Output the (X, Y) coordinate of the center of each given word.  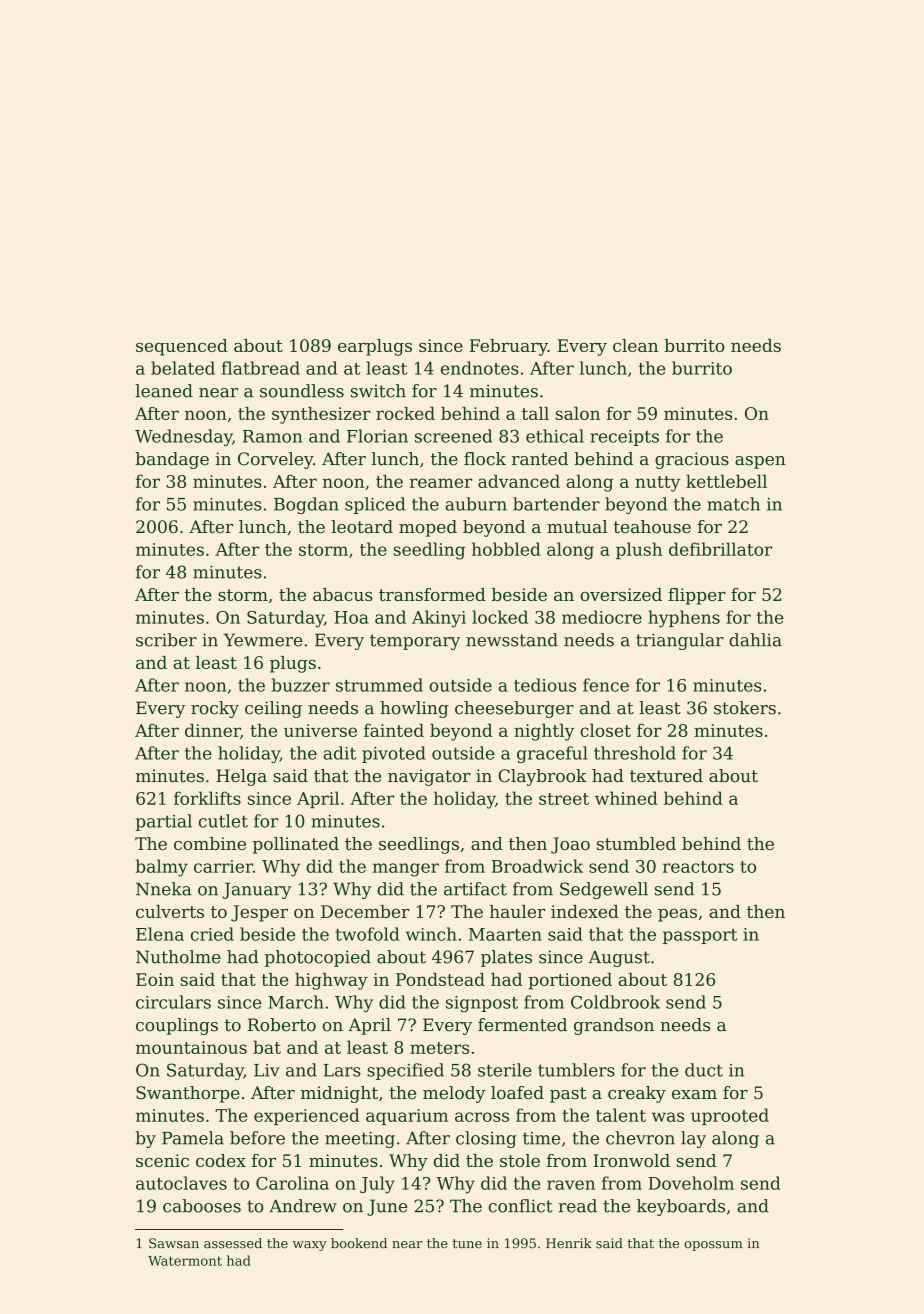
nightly (544, 732)
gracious (692, 460)
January (256, 890)
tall (535, 413)
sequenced (182, 347)
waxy (310, 1246)
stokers (745, 708)
